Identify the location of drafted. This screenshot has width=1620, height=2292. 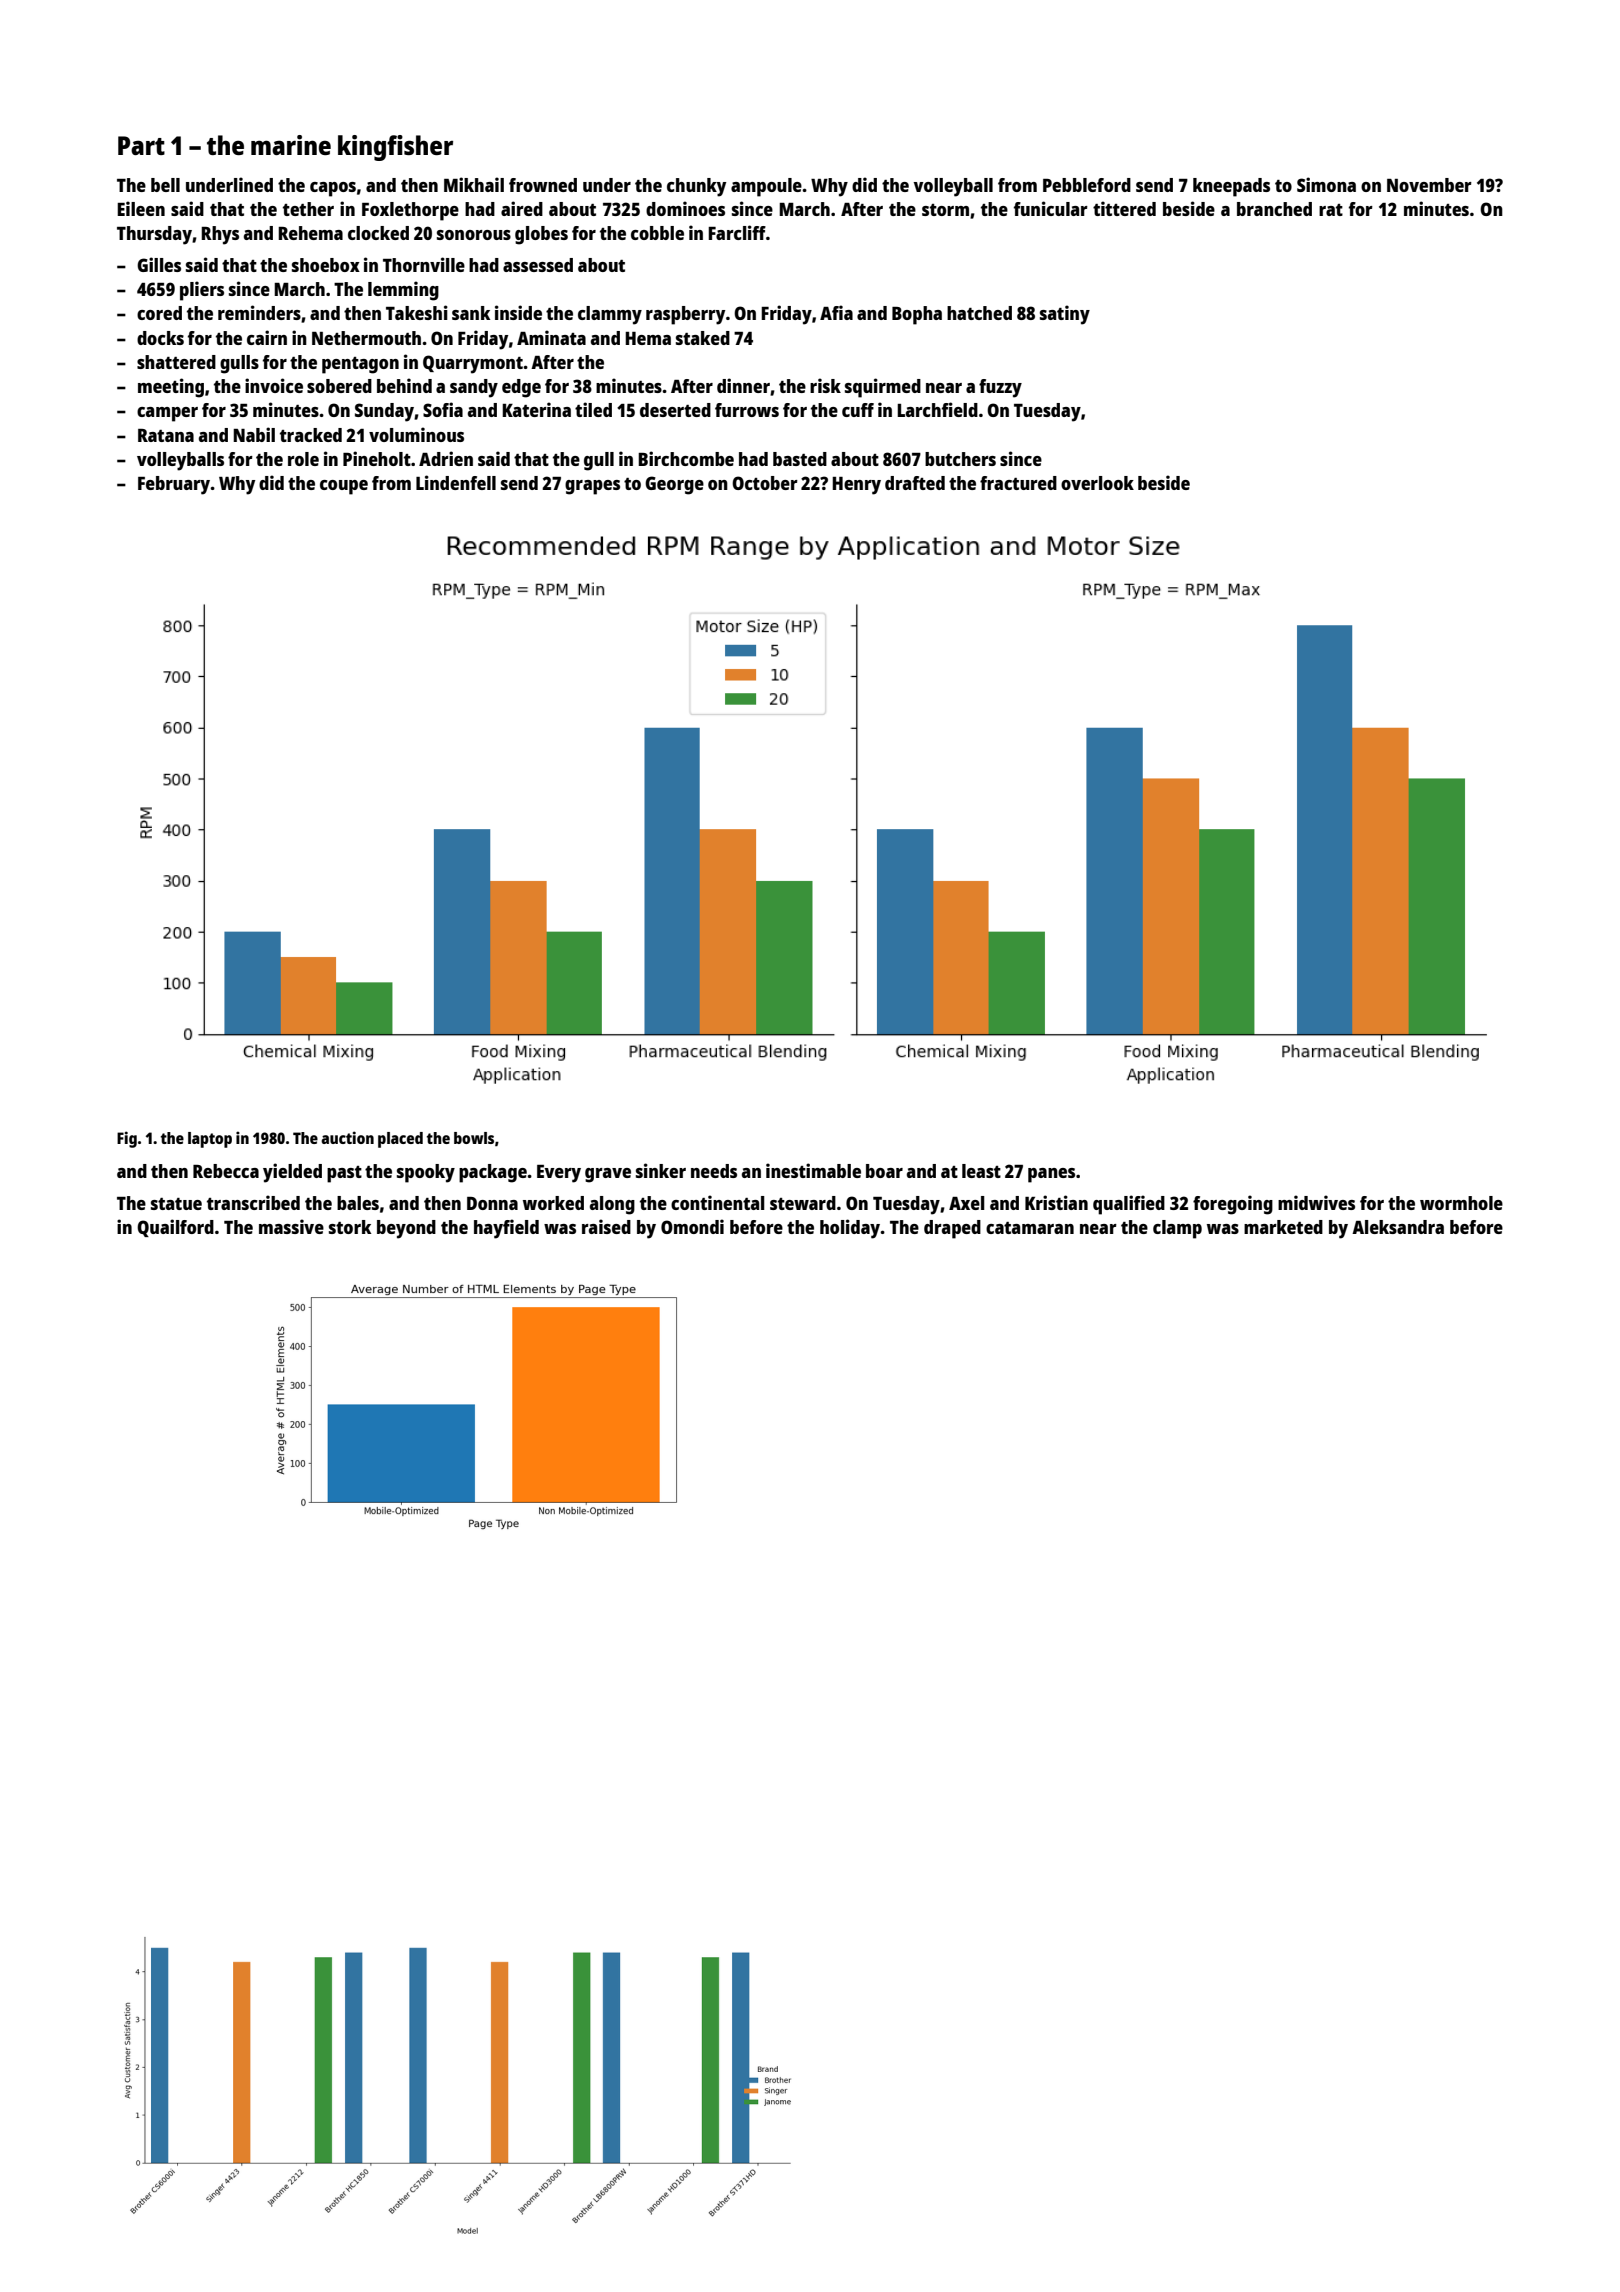
(915, 483).
